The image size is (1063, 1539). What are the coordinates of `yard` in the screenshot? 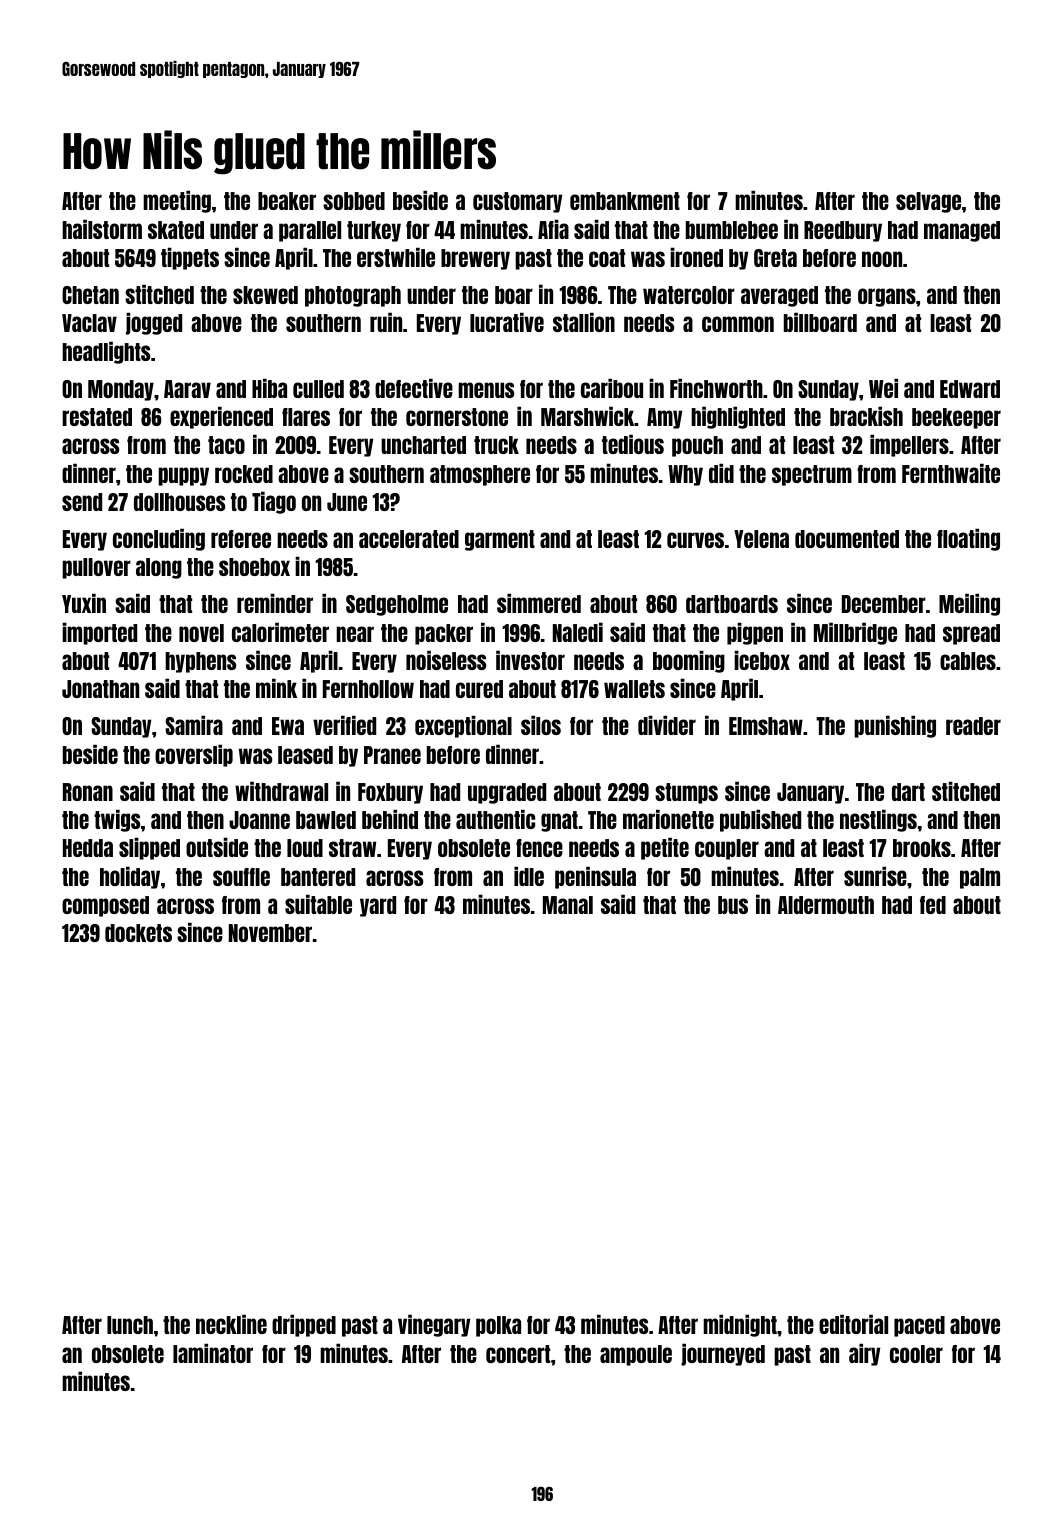 It's located at (378, 906).
